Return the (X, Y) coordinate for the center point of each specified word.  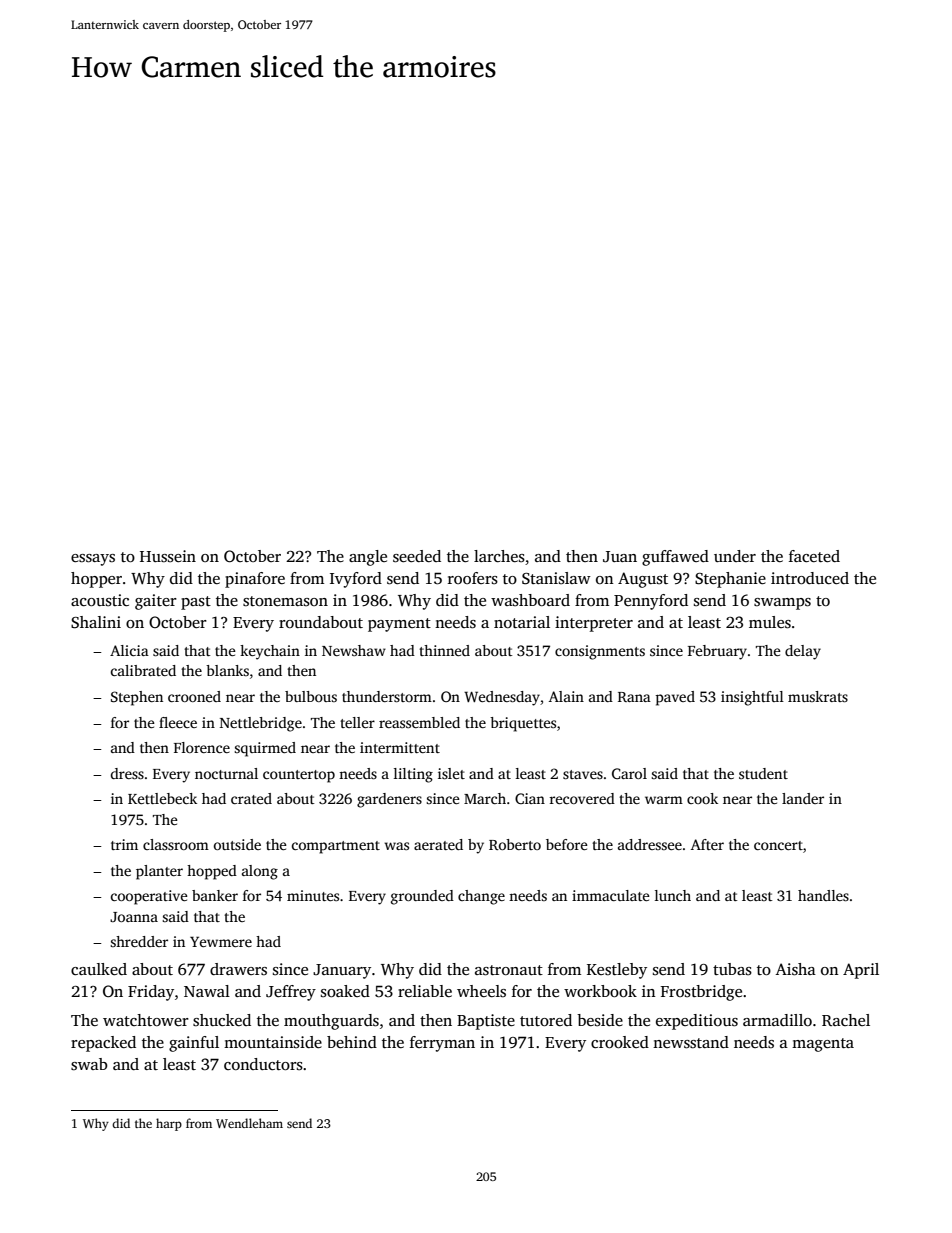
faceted (814, 556)
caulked (99, 969)
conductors (263, 1064)
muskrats (818, 696)
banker (215, 895)
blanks (227, 670)
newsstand (691, 1042)
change (481, 897)
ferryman (442, 1044)
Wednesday (502, 698)
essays (93, 560)
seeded (417, 556)
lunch (673, 895)
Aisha (795, 969)
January (342, 971)
